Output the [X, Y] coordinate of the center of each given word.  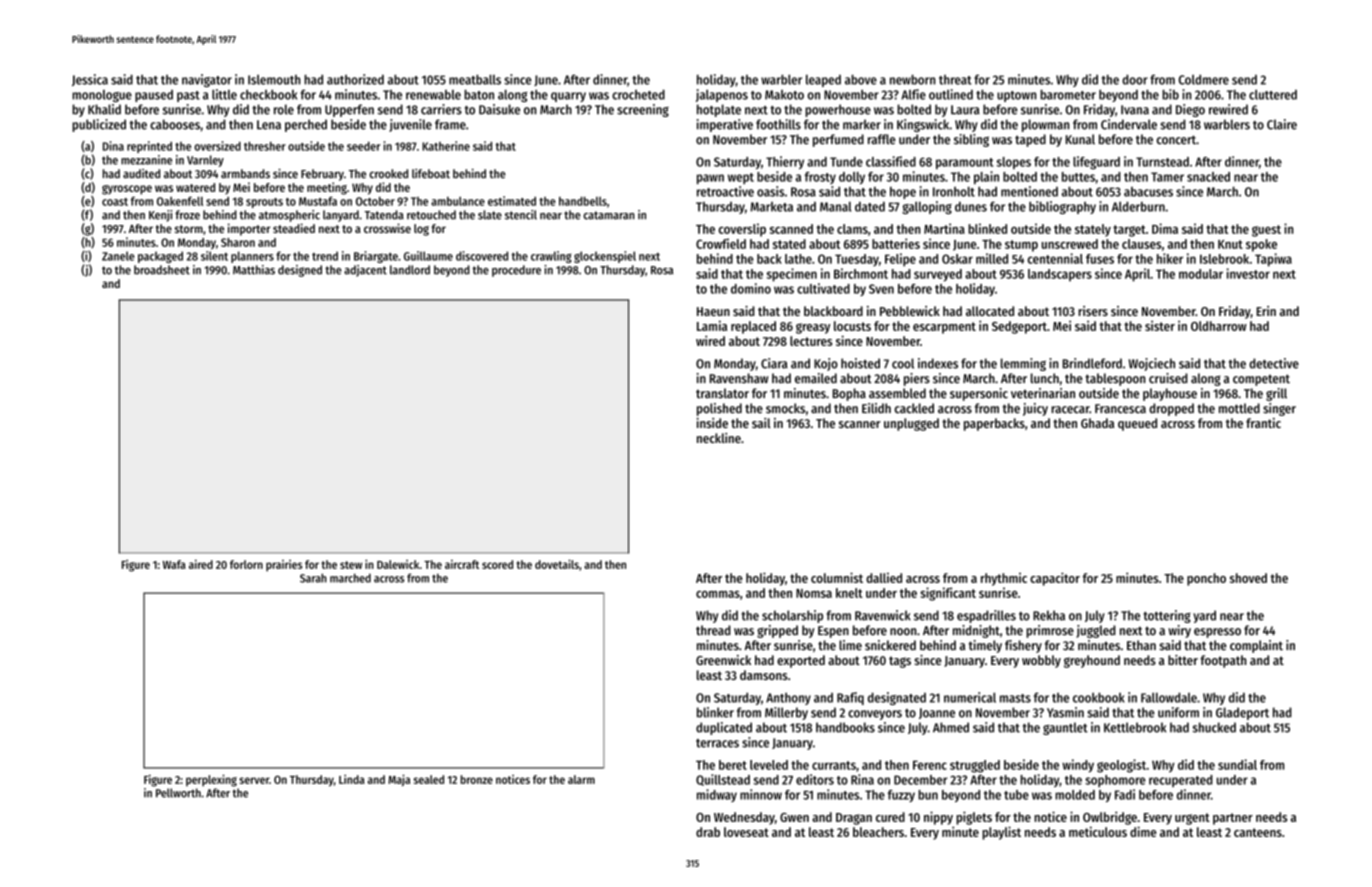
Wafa [174, 564]
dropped [1171, 409]
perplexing [211, 780]
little [224, 94]
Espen [833, 632]
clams [852, 229]
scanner [860, 424]
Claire [1282, 124]
